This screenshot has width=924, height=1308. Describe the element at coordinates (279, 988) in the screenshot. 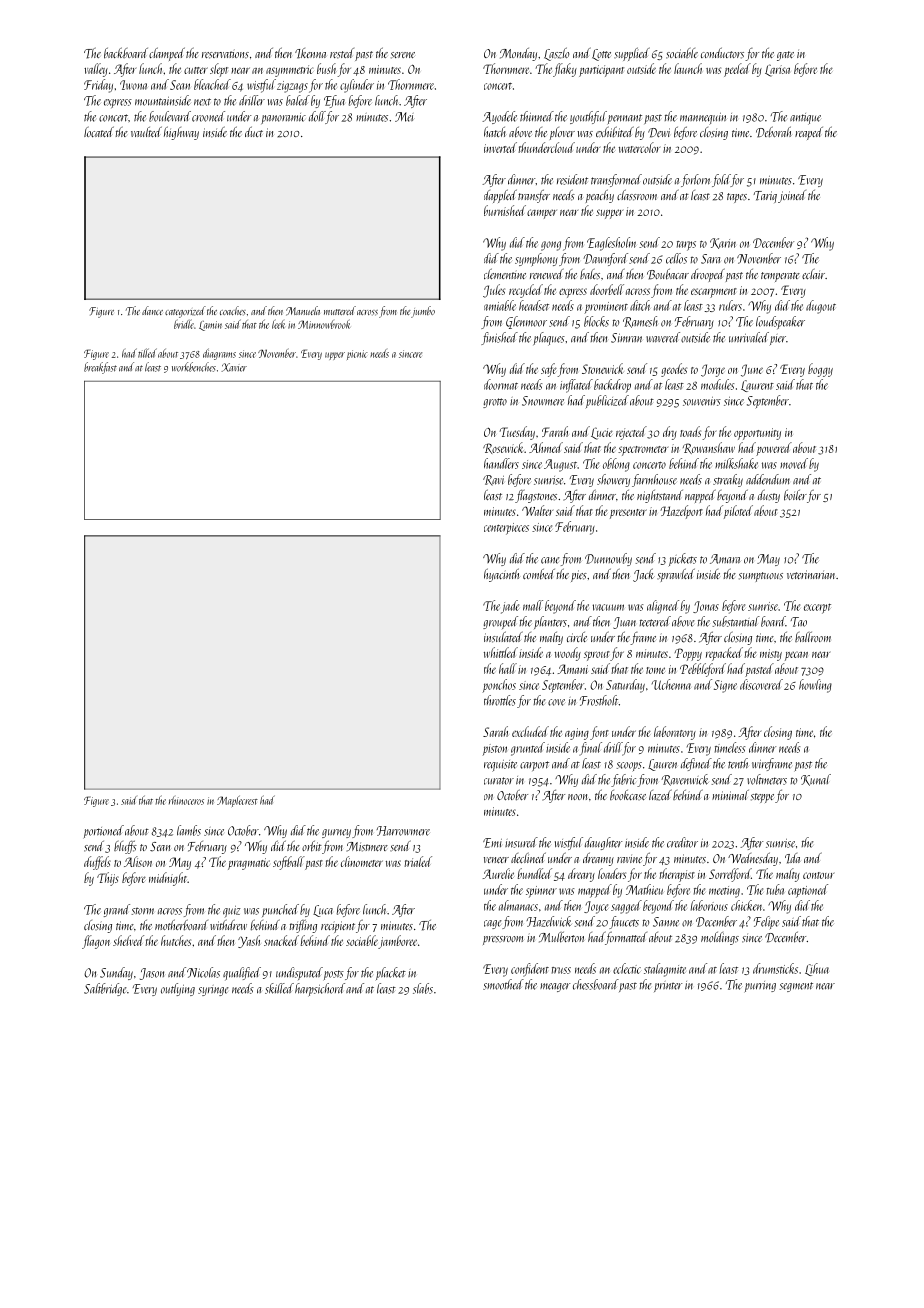

I see `skilled` at that location.
